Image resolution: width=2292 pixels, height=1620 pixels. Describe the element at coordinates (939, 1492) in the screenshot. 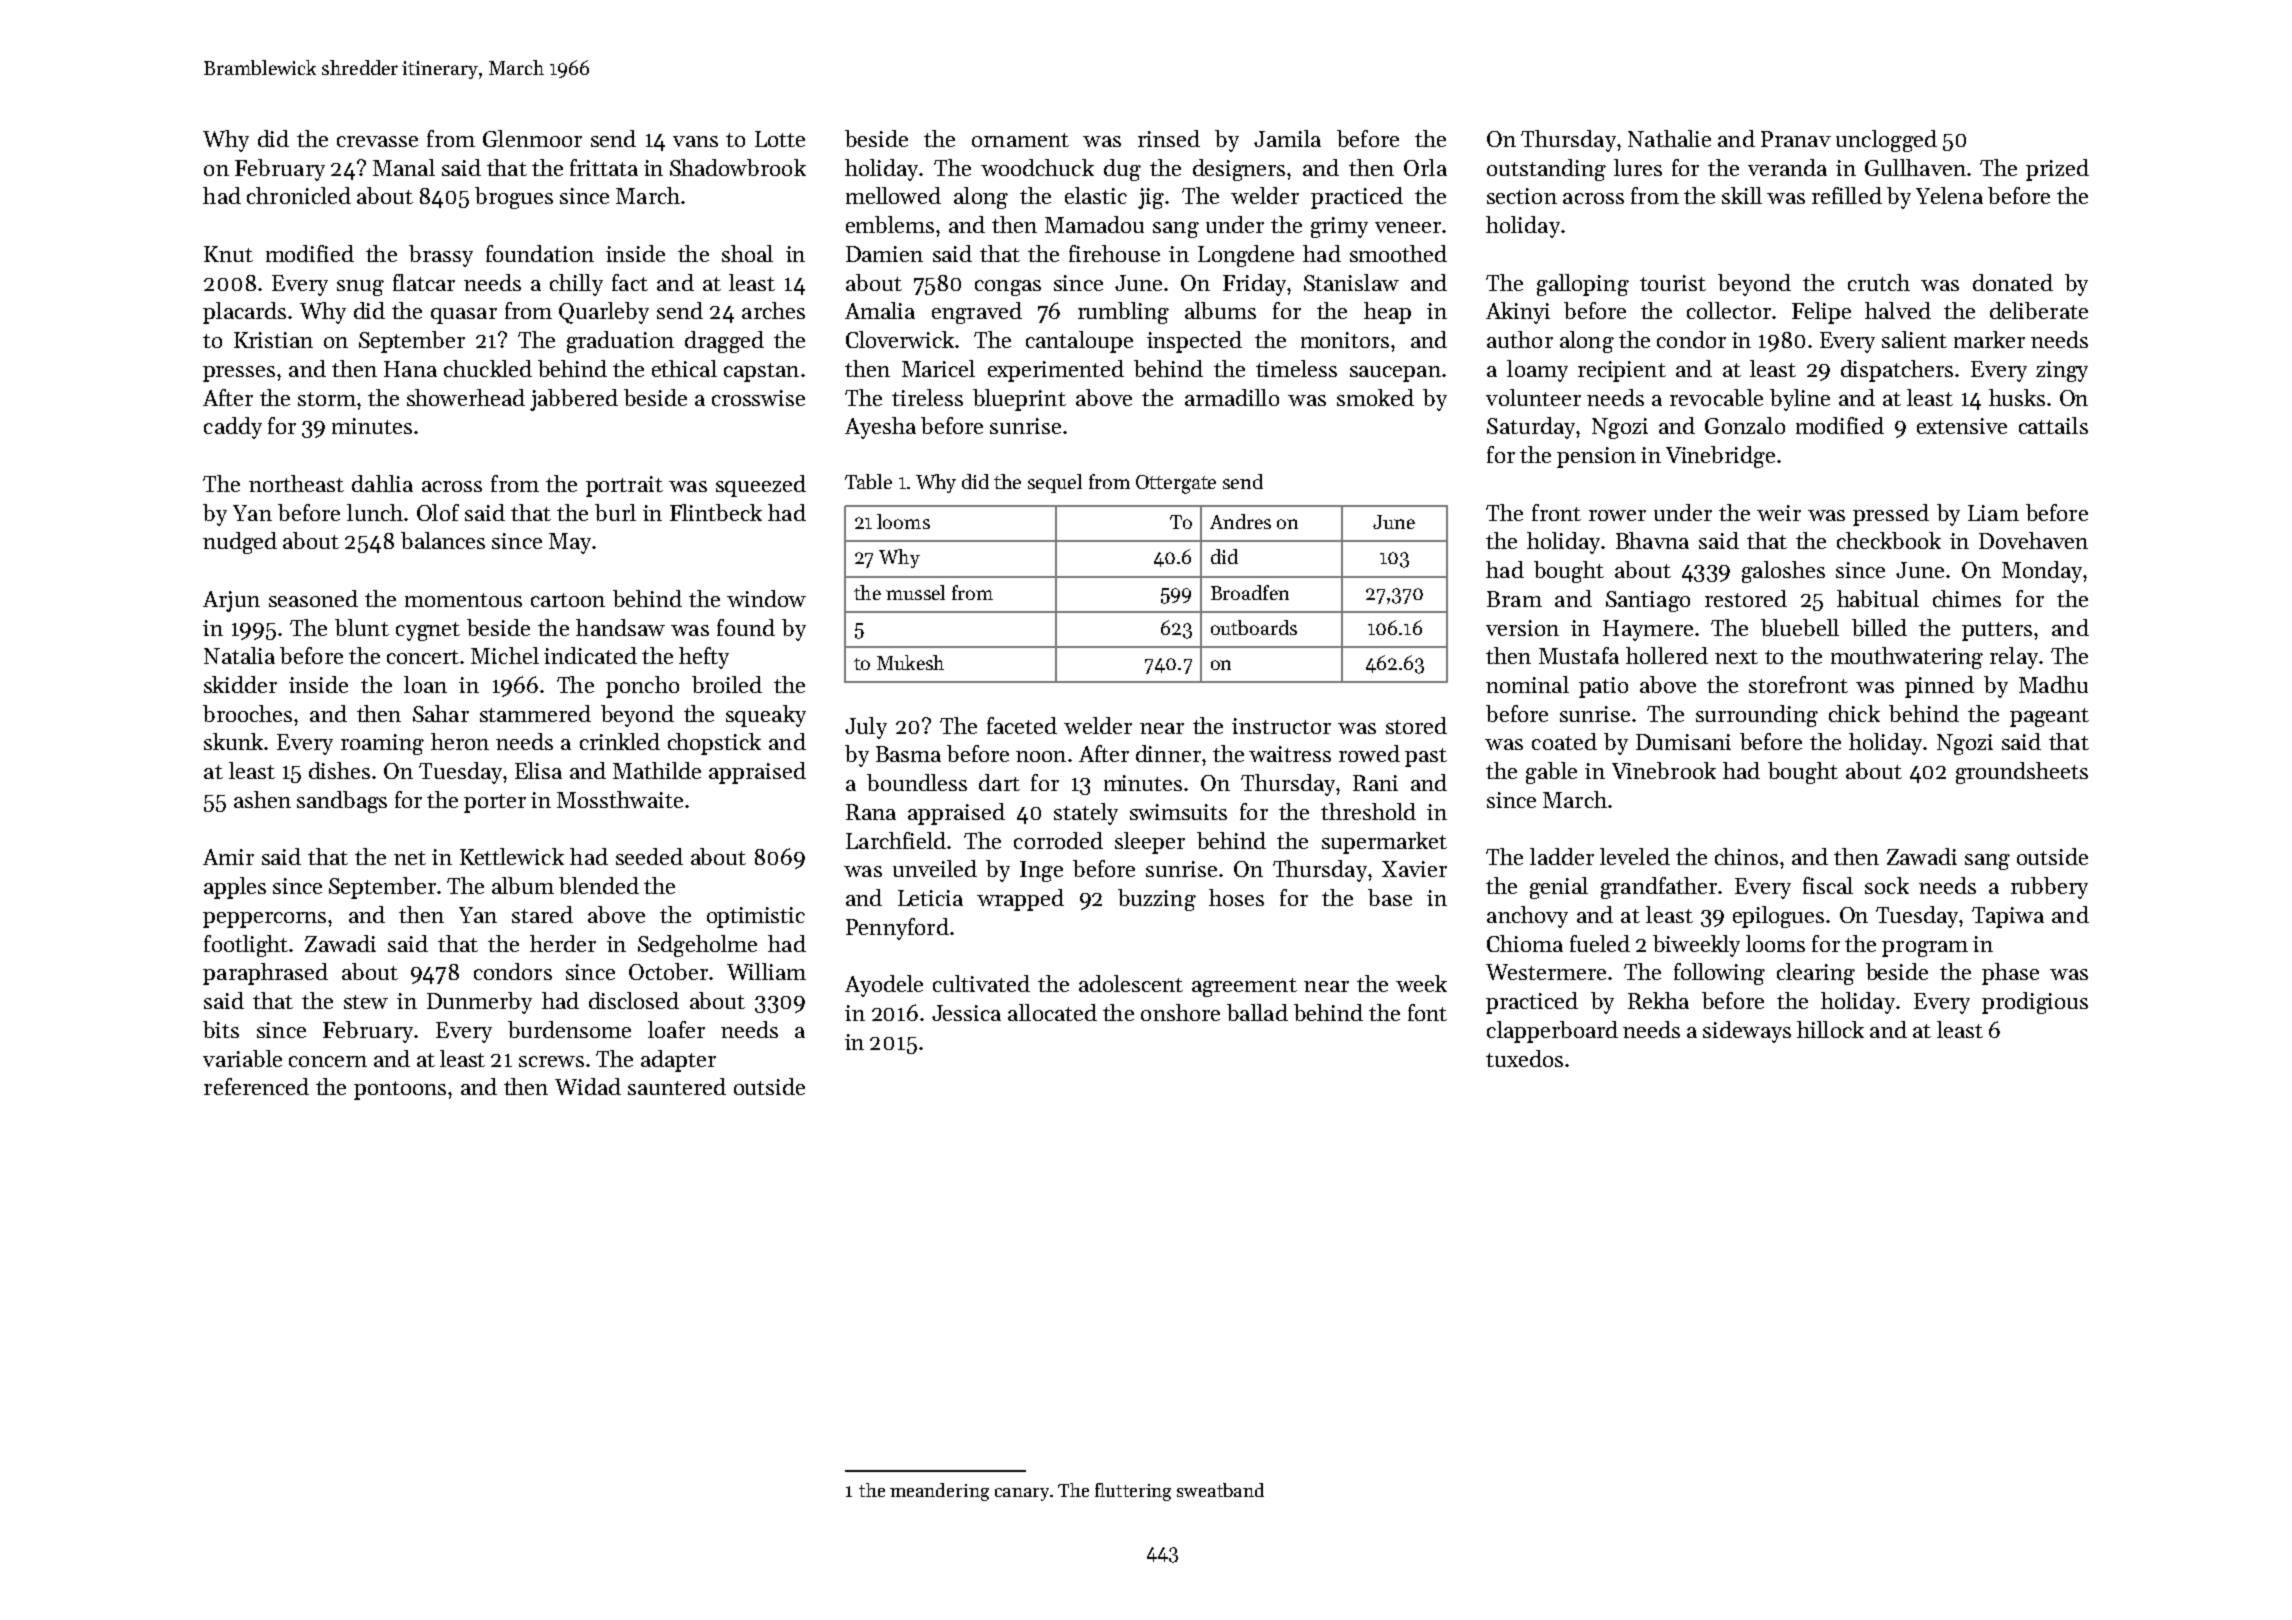

I see `meandering` at that location.
